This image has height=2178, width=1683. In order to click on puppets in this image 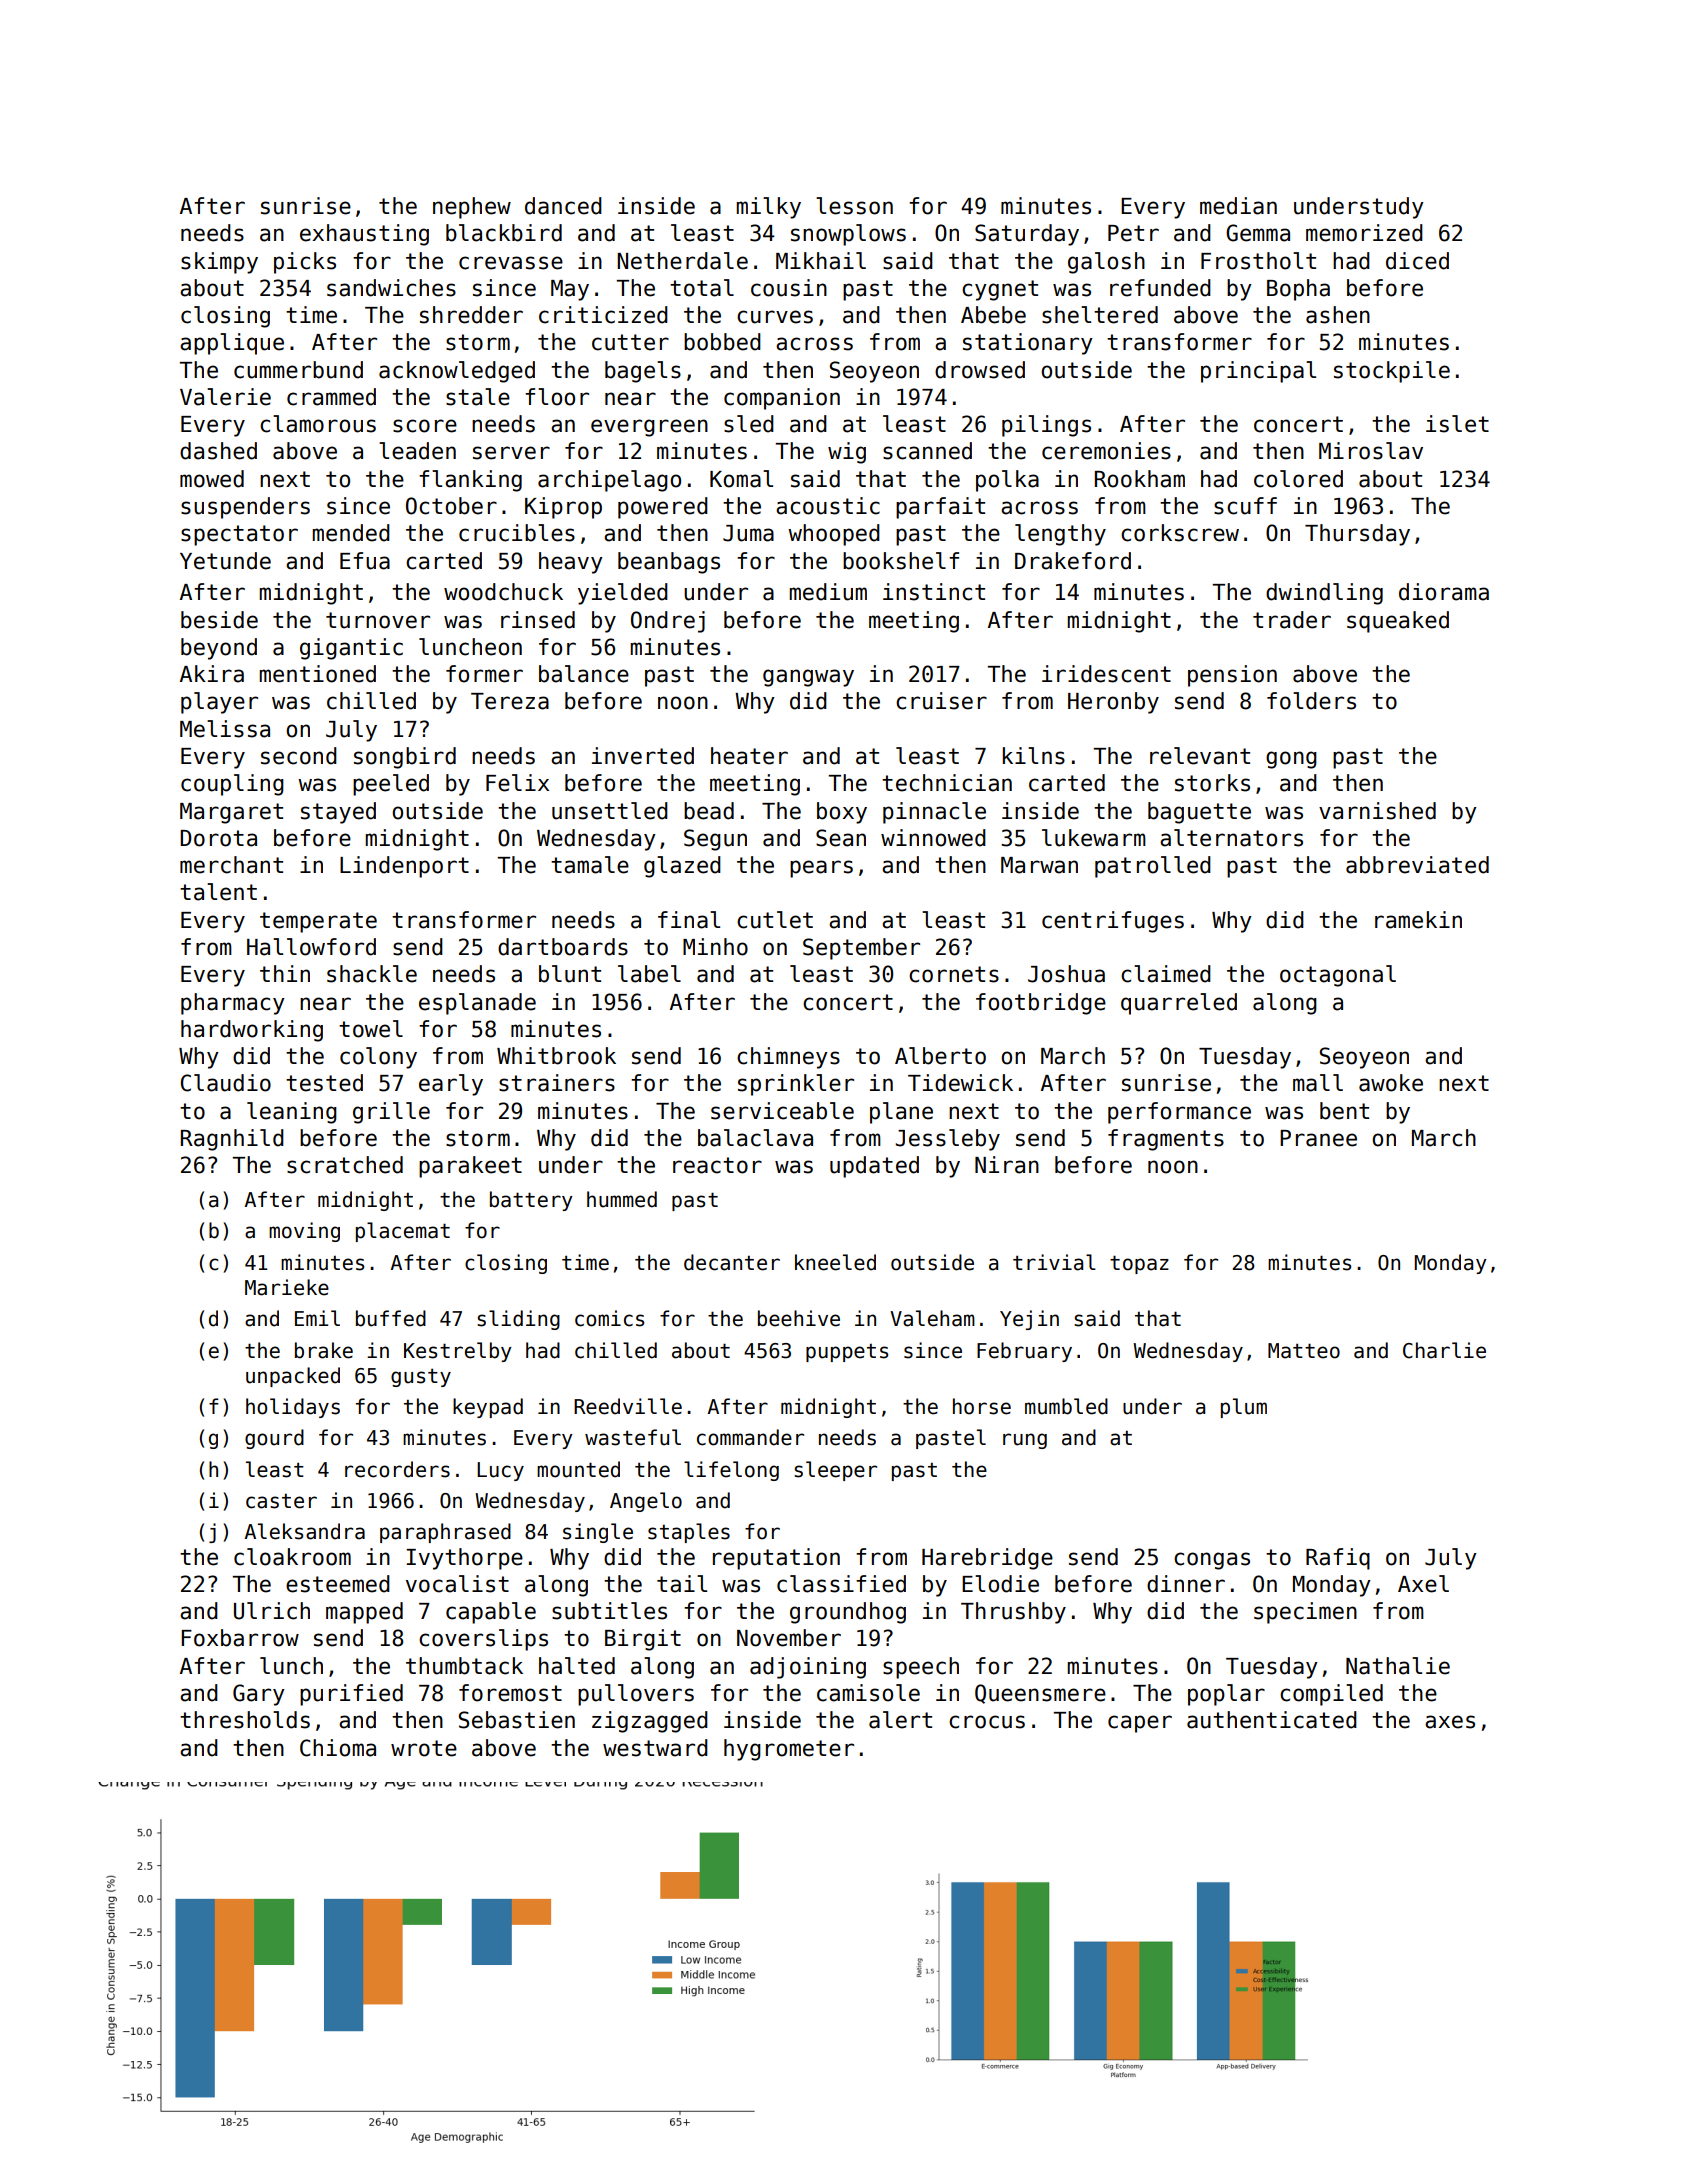, I will do `click(847, 1353)`.
